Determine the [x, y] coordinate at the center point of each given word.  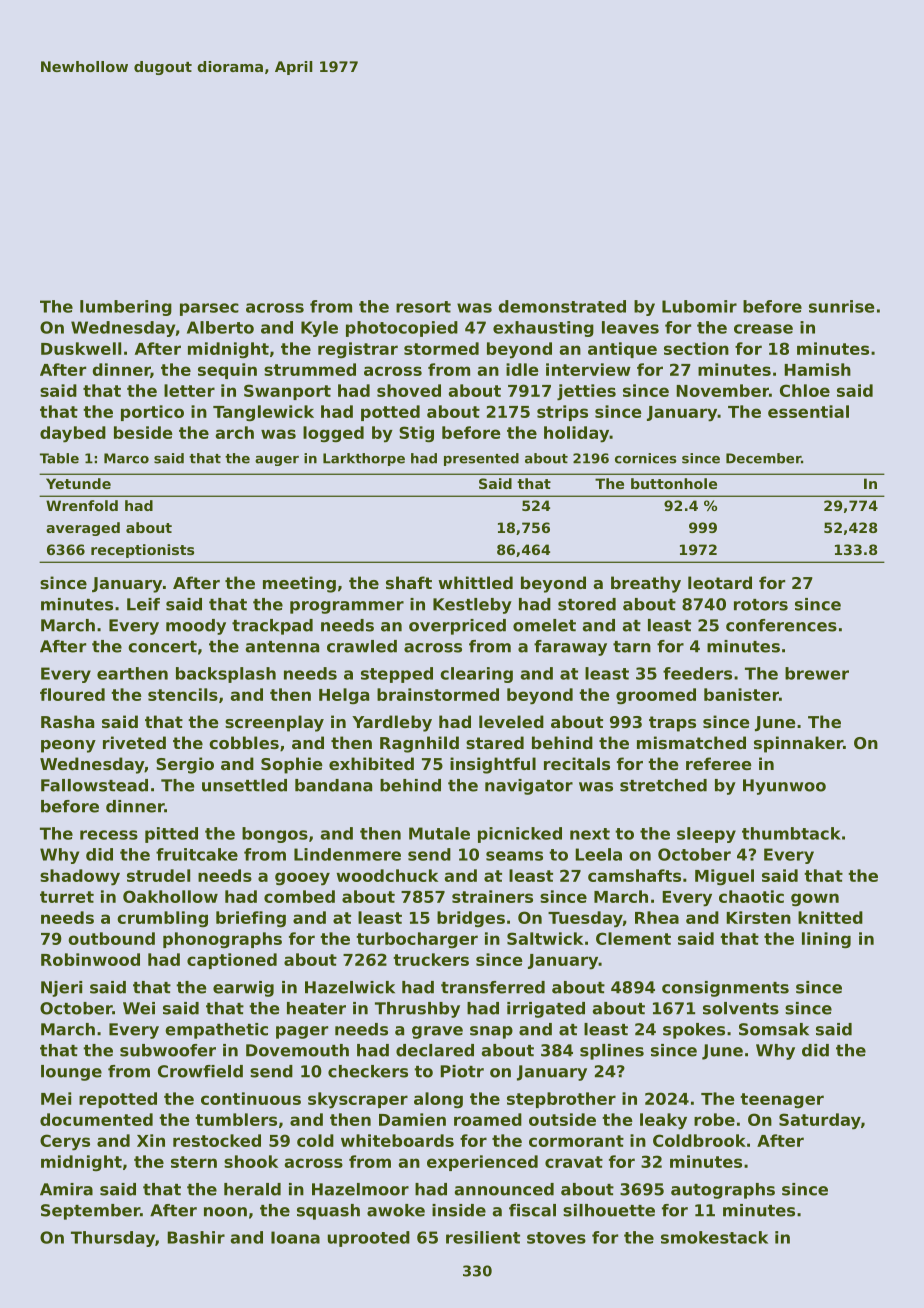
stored [587, 604]
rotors [761, 605]
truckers [431, 959]
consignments [725, 989]
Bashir [196, 1237]
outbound [111, 938]
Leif [143, 604]
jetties [586, 392]
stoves [556, 1238]
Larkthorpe [364, 459]
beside [143, 432]
